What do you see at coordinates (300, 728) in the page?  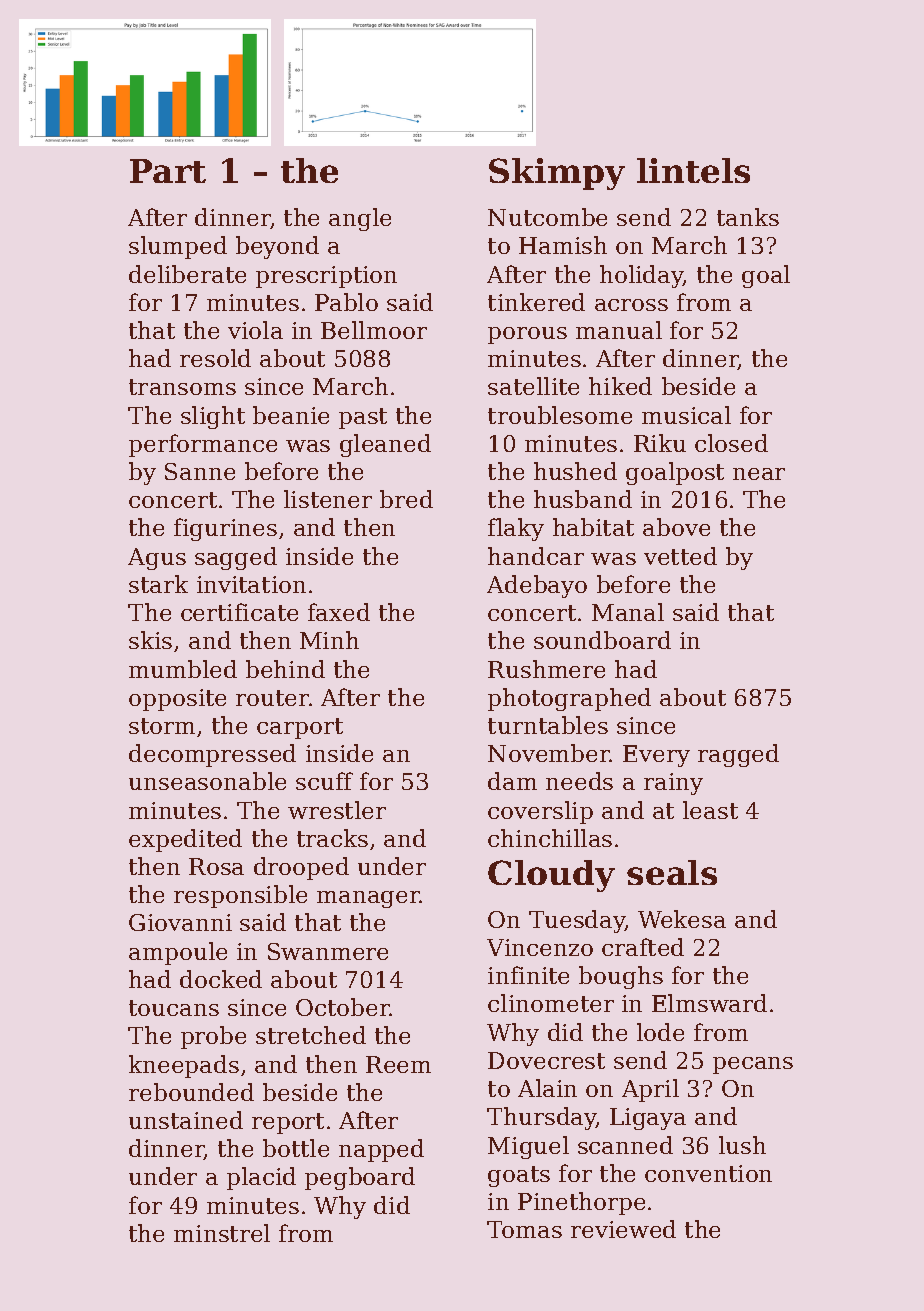 I see `carport` at bounding box center [300, 728].
